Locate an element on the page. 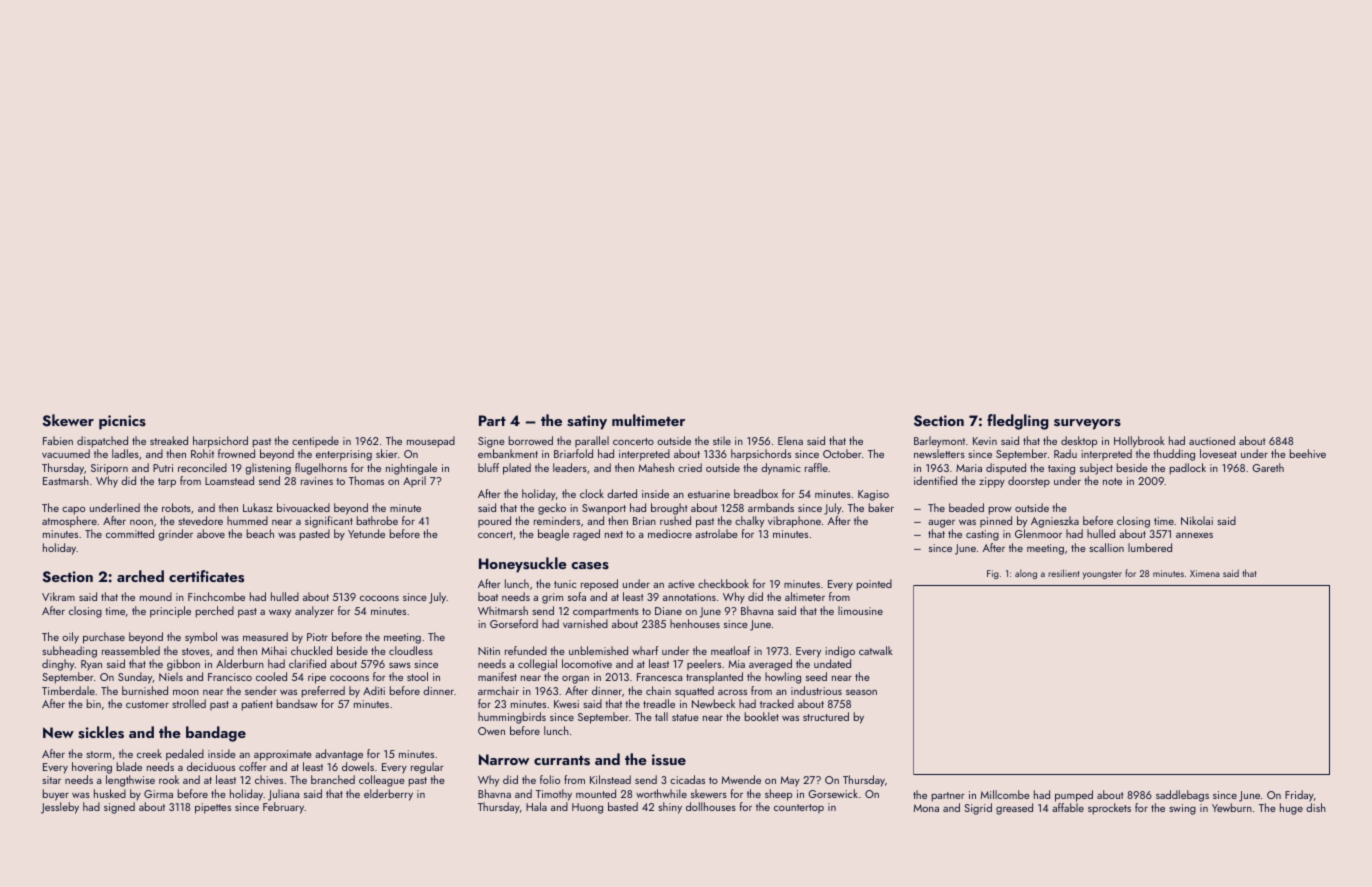  fledgling is located at coordinates (1018, 422).
